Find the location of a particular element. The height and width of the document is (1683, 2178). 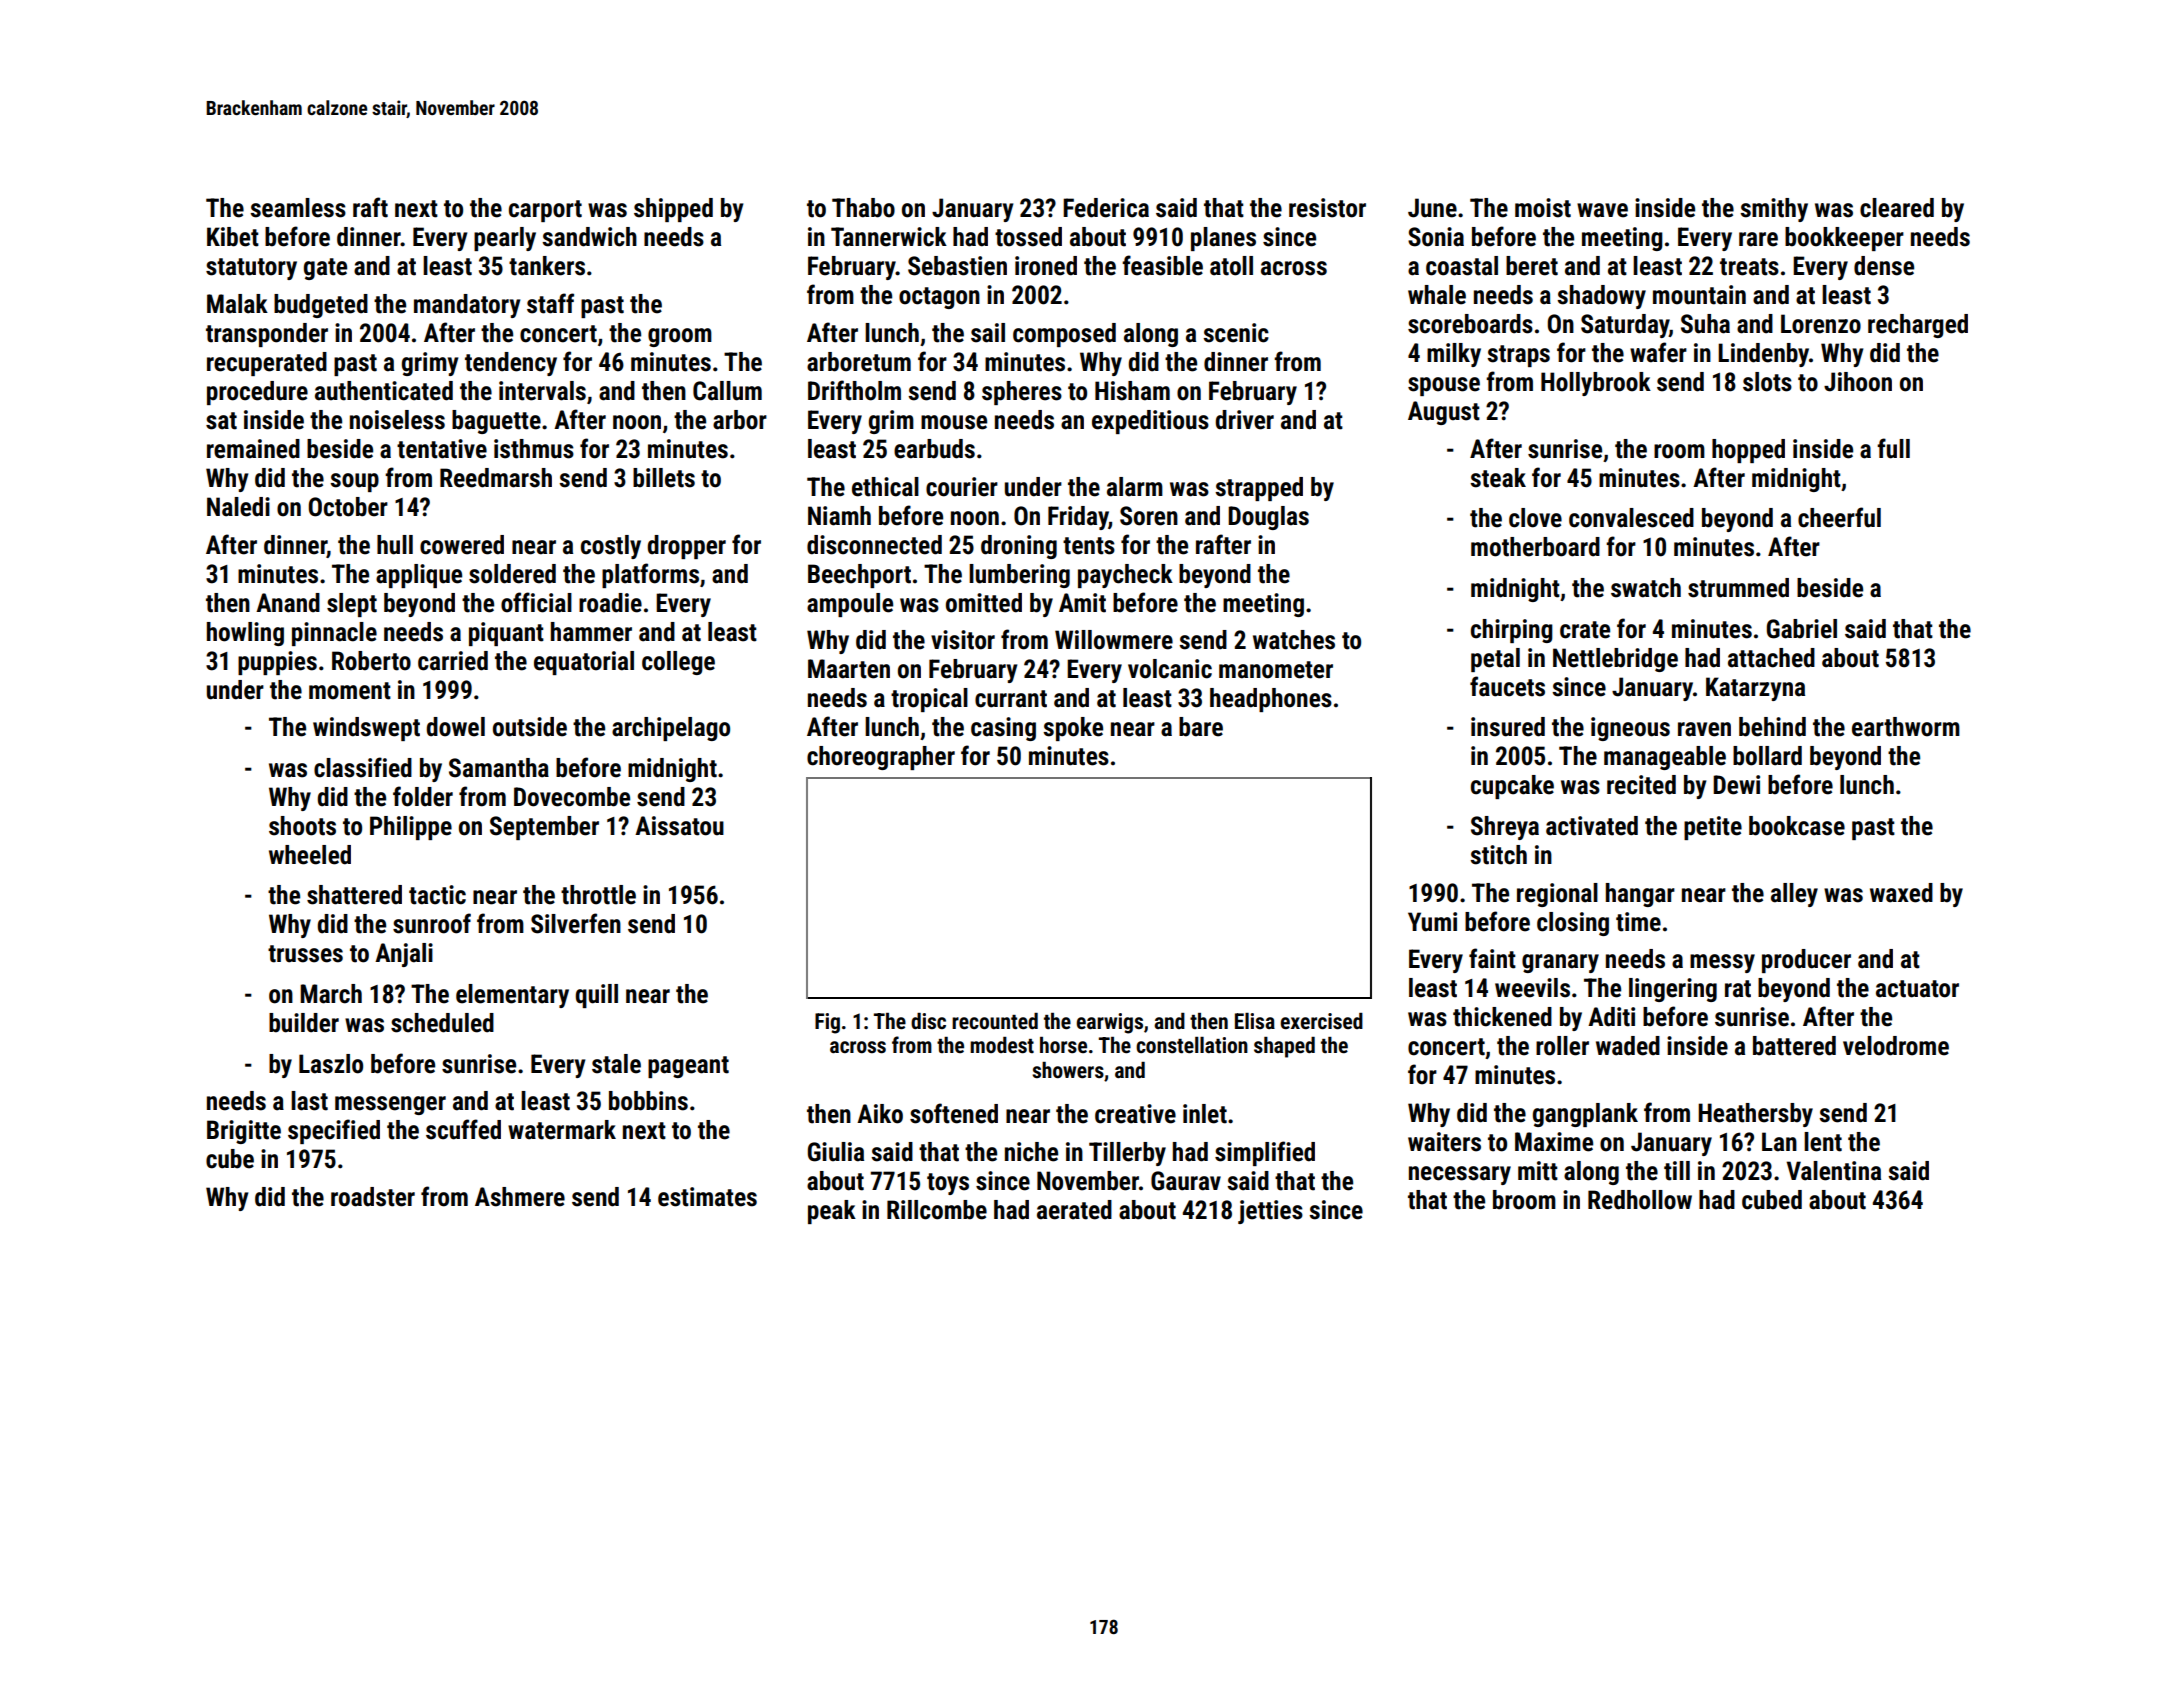

Tannerwick is located at coordinates (889, 237).
